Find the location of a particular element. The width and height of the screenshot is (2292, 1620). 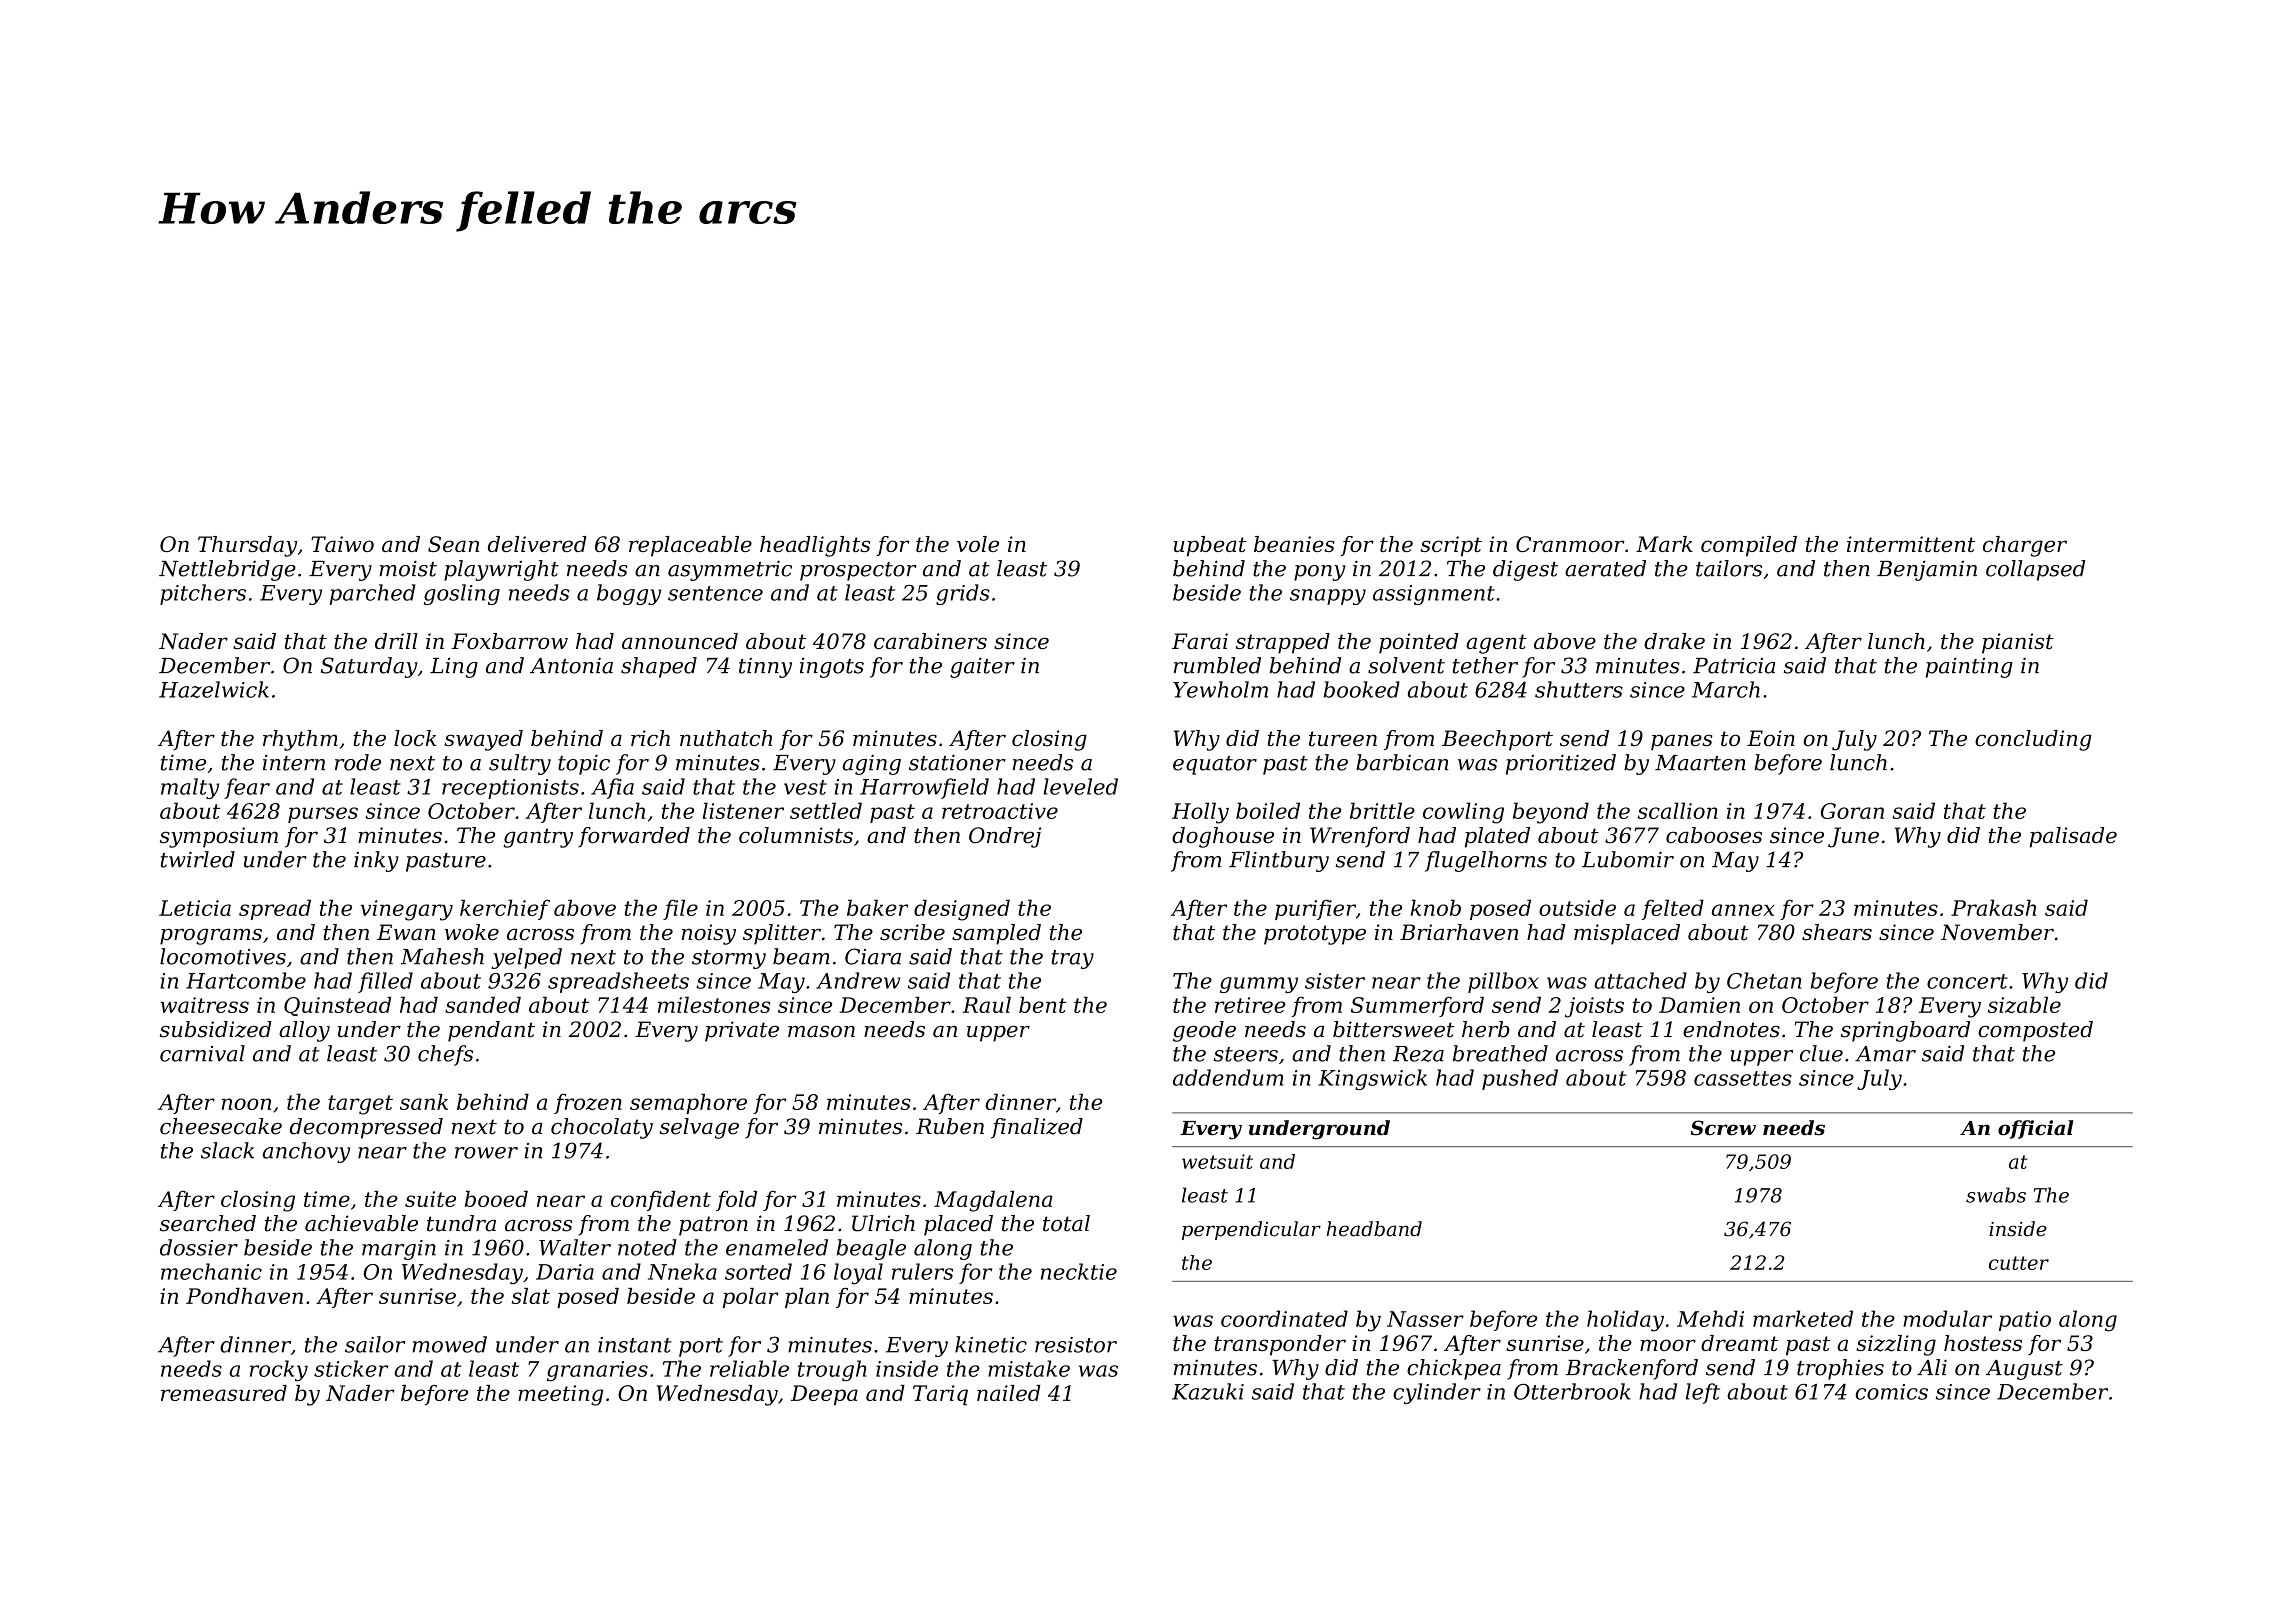

Daria is located at coordinates (565, 1272).
